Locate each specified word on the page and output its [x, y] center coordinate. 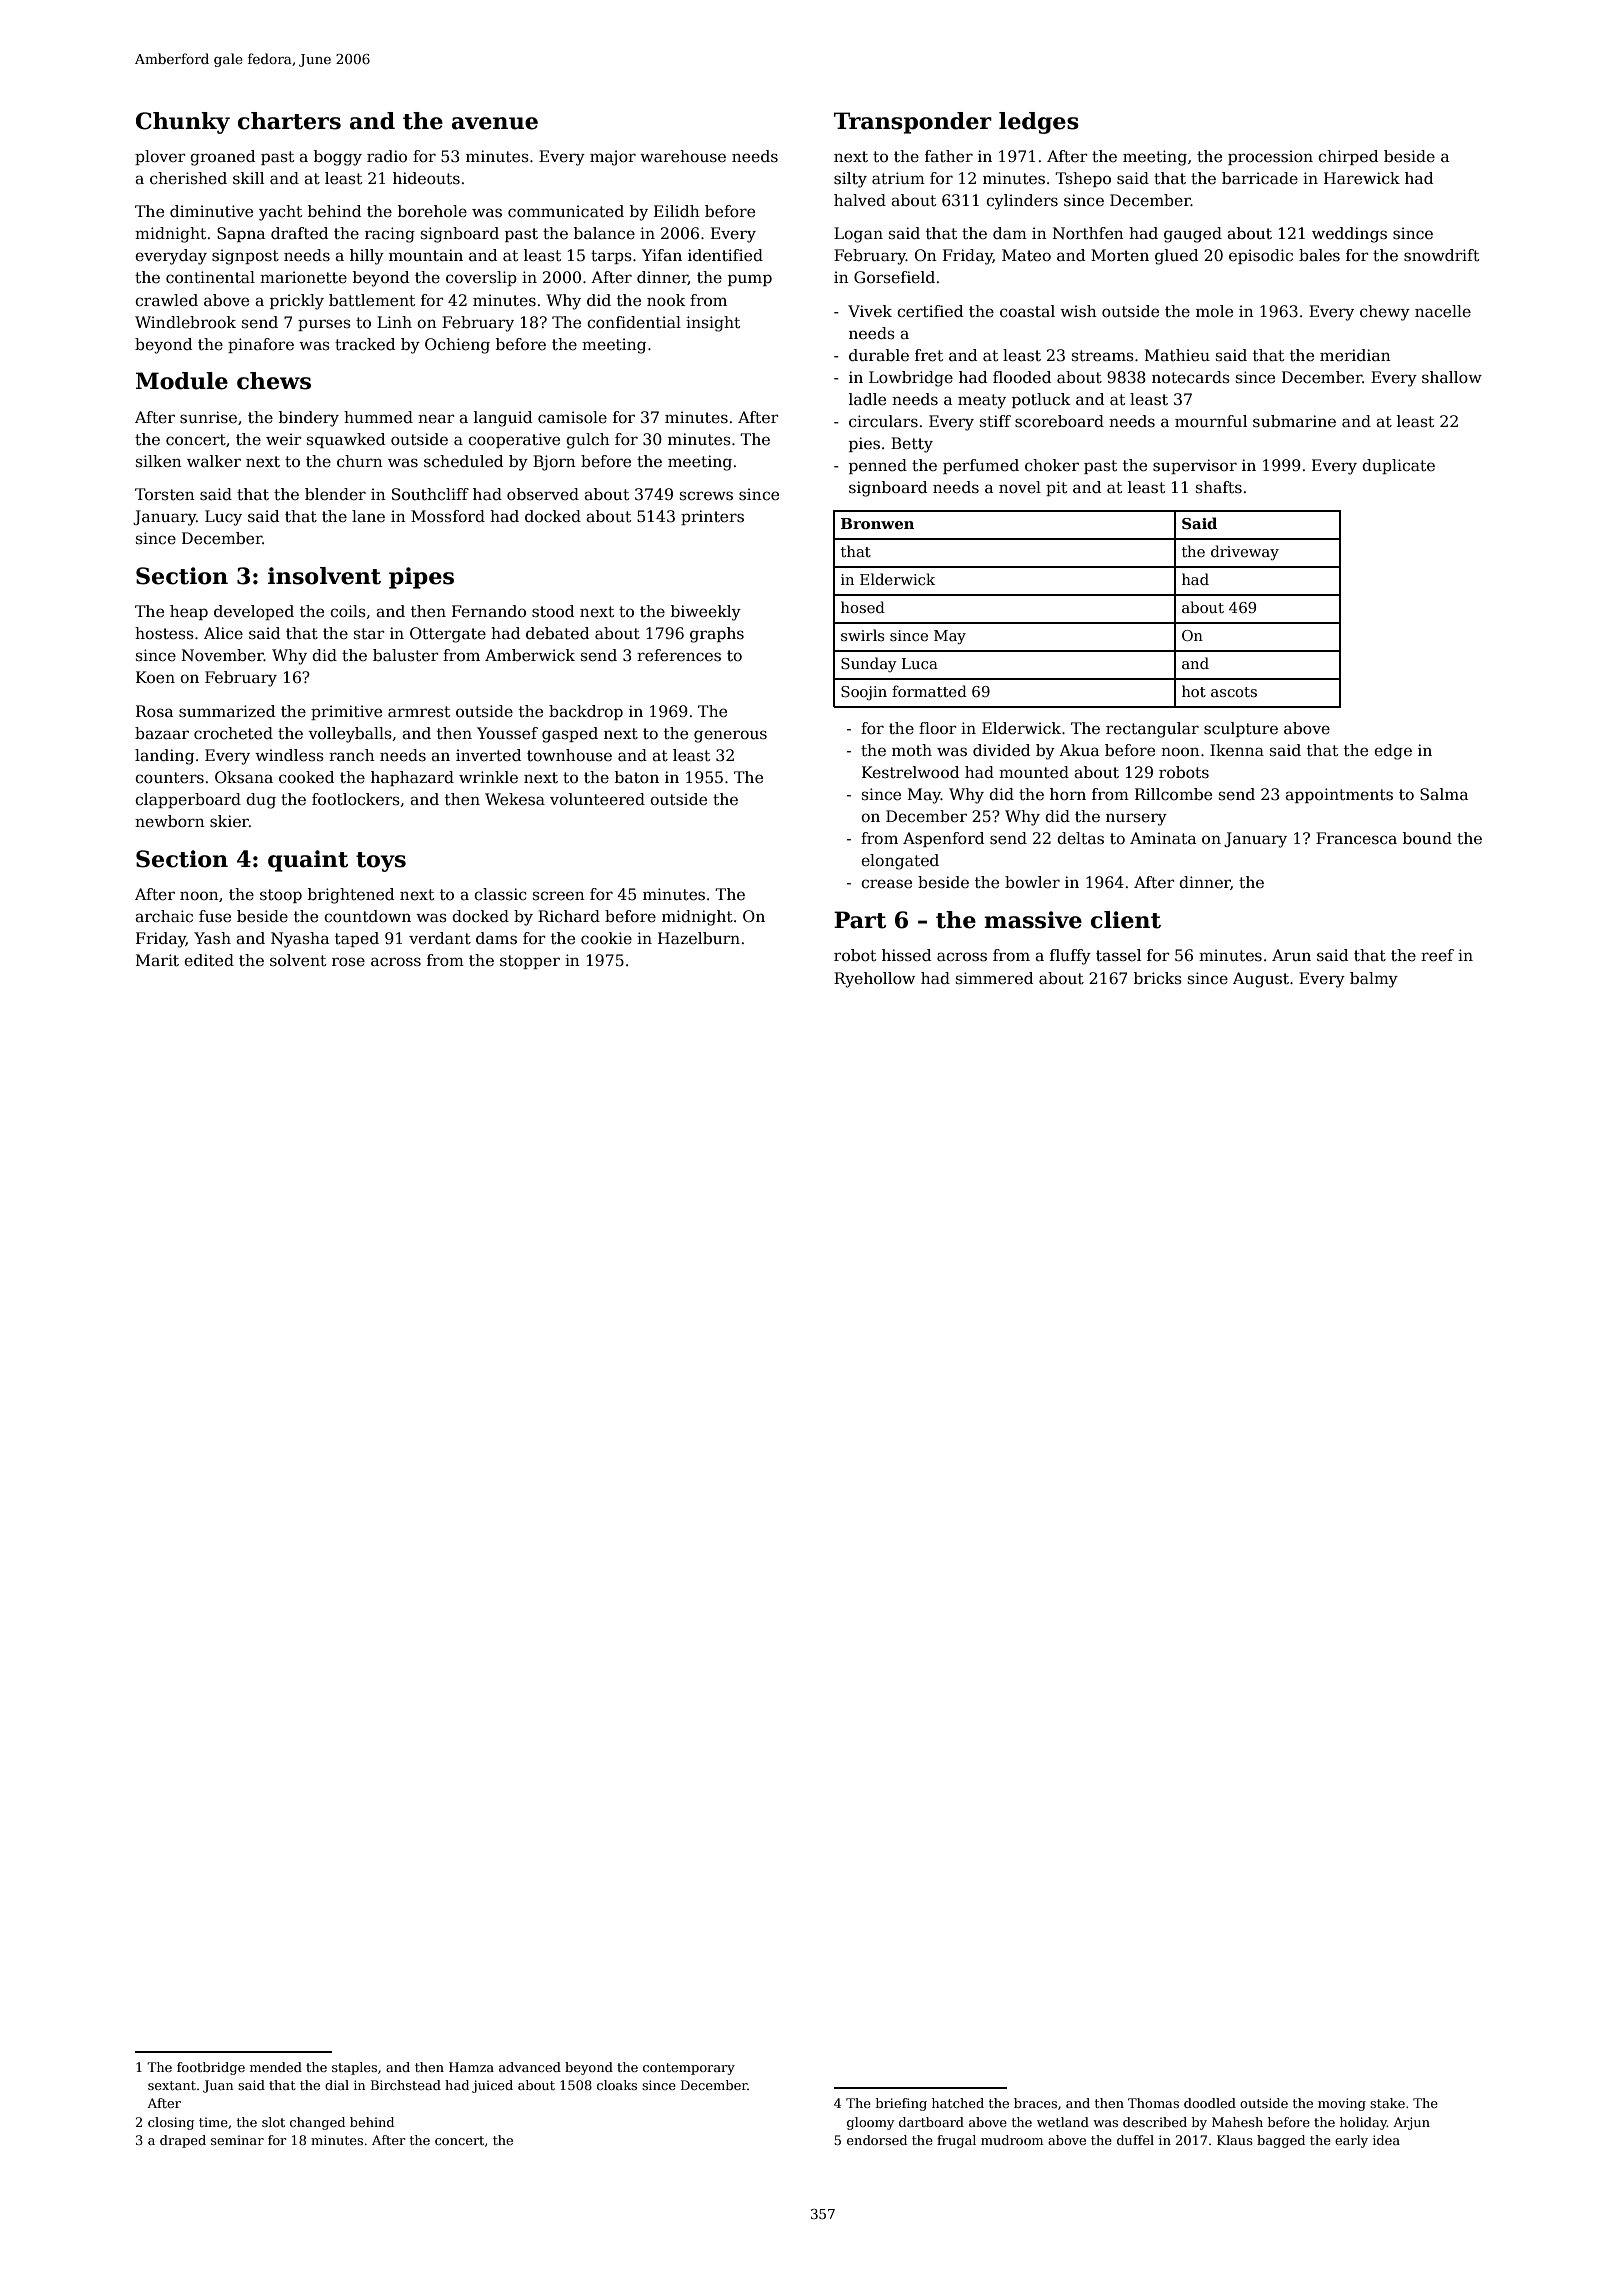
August [1261, 980]
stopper [530, 962]
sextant [172, 2085]
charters [289, 121]
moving [1342, 2104]
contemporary [689, 2069]
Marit [157, 960]
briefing [901, 2104]
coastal [1027, 311]
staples [354, 2068]
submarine [1294, 421]
